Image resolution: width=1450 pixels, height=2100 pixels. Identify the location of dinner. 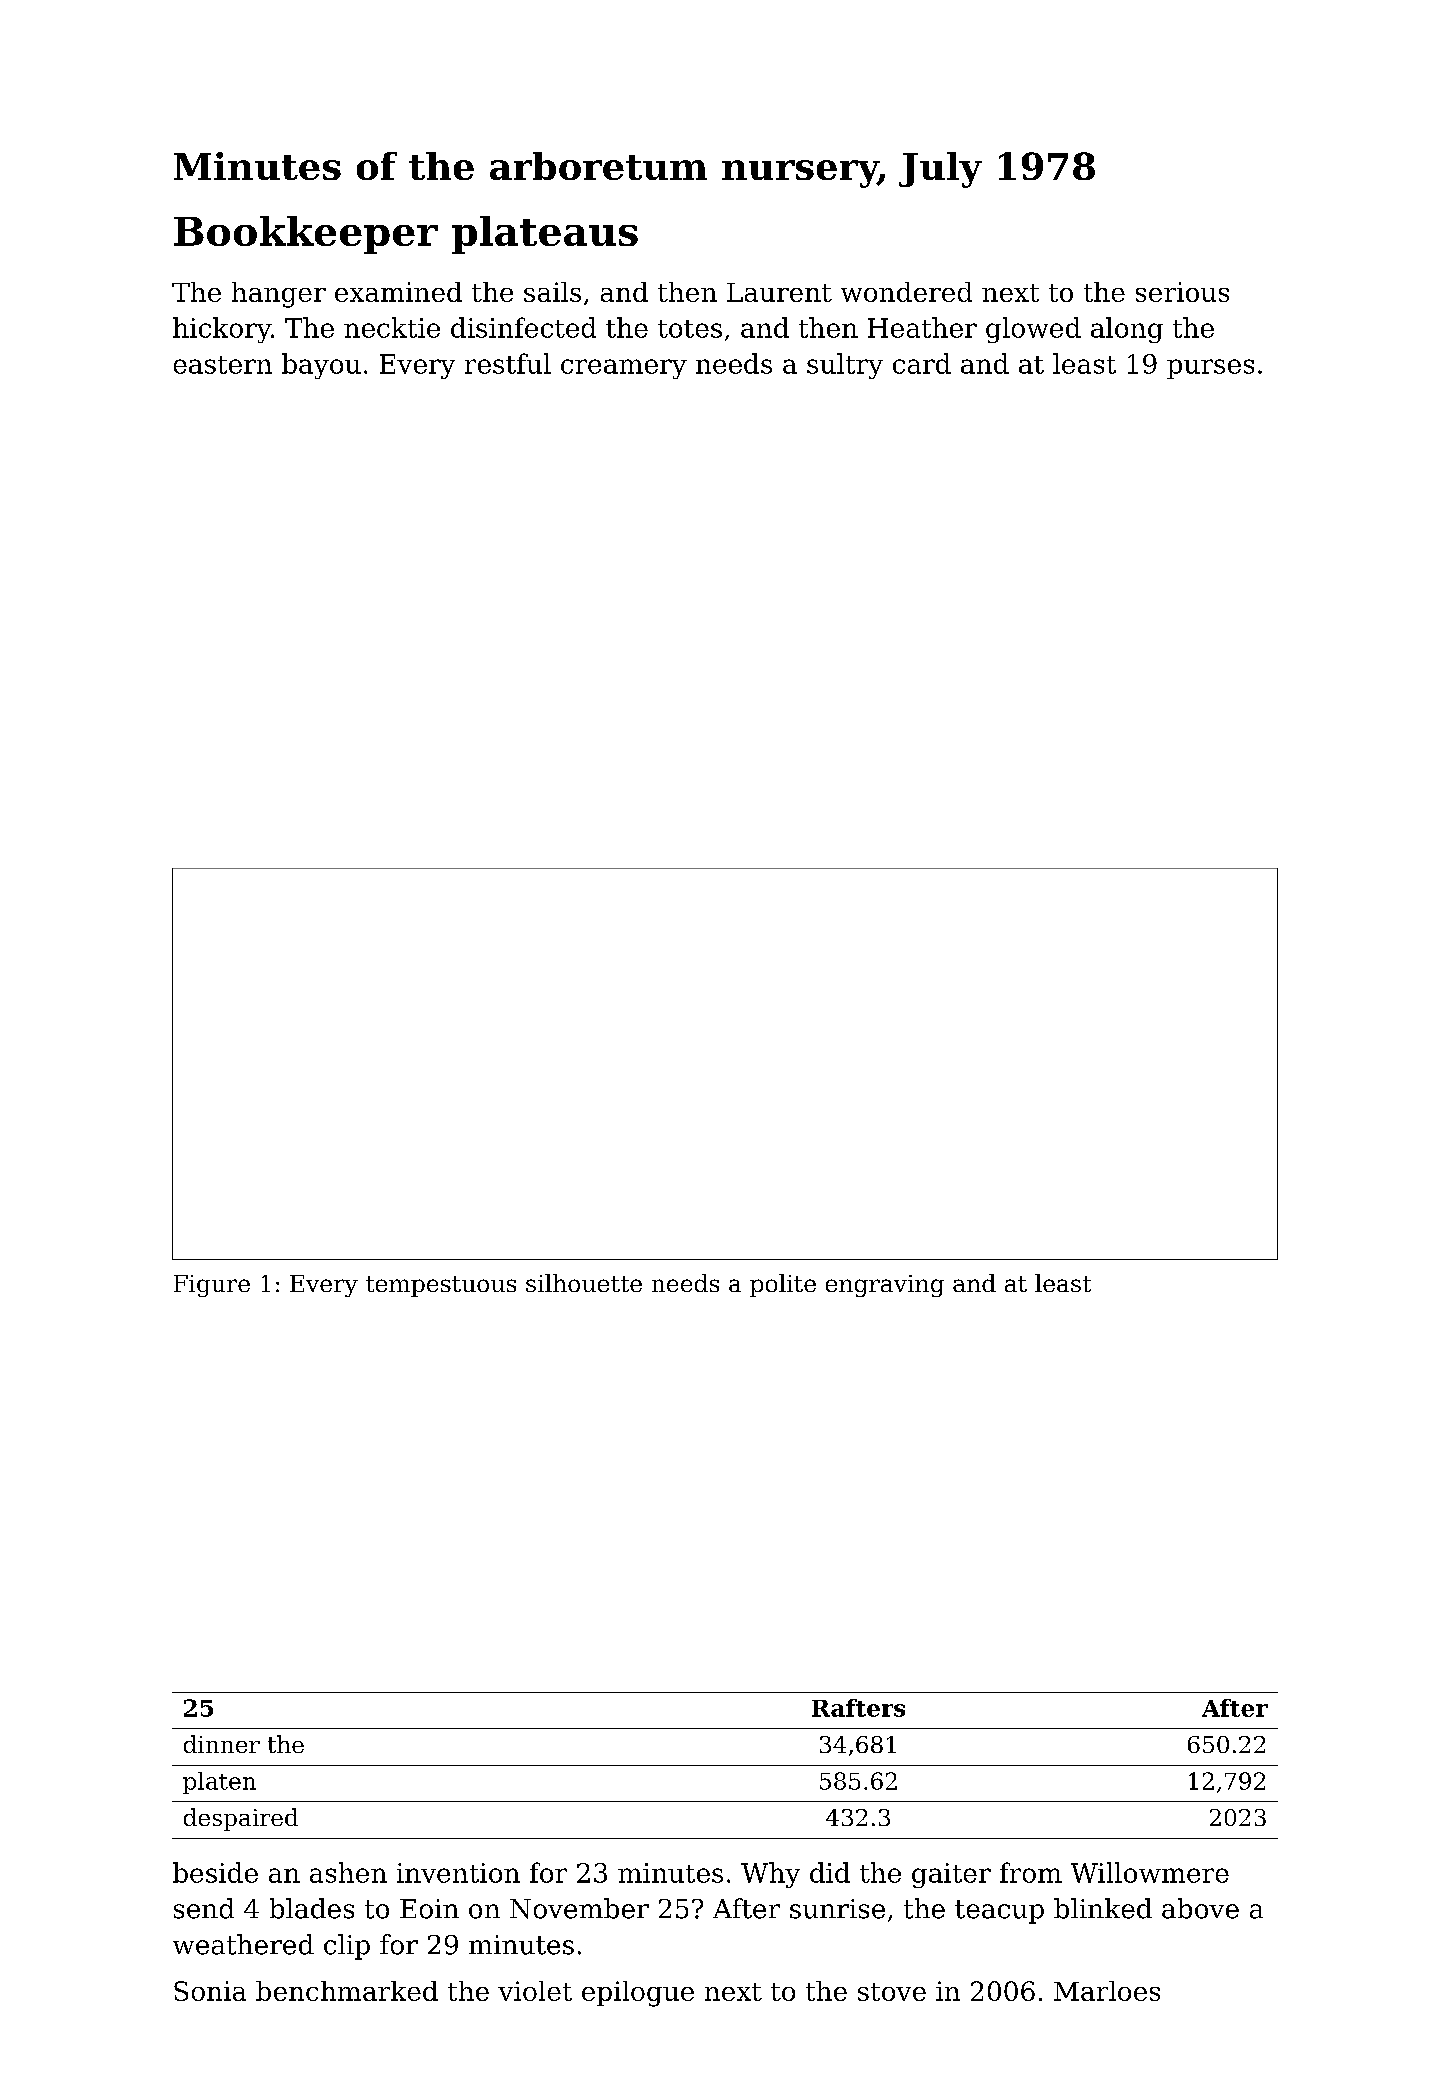
(222, 1744).
